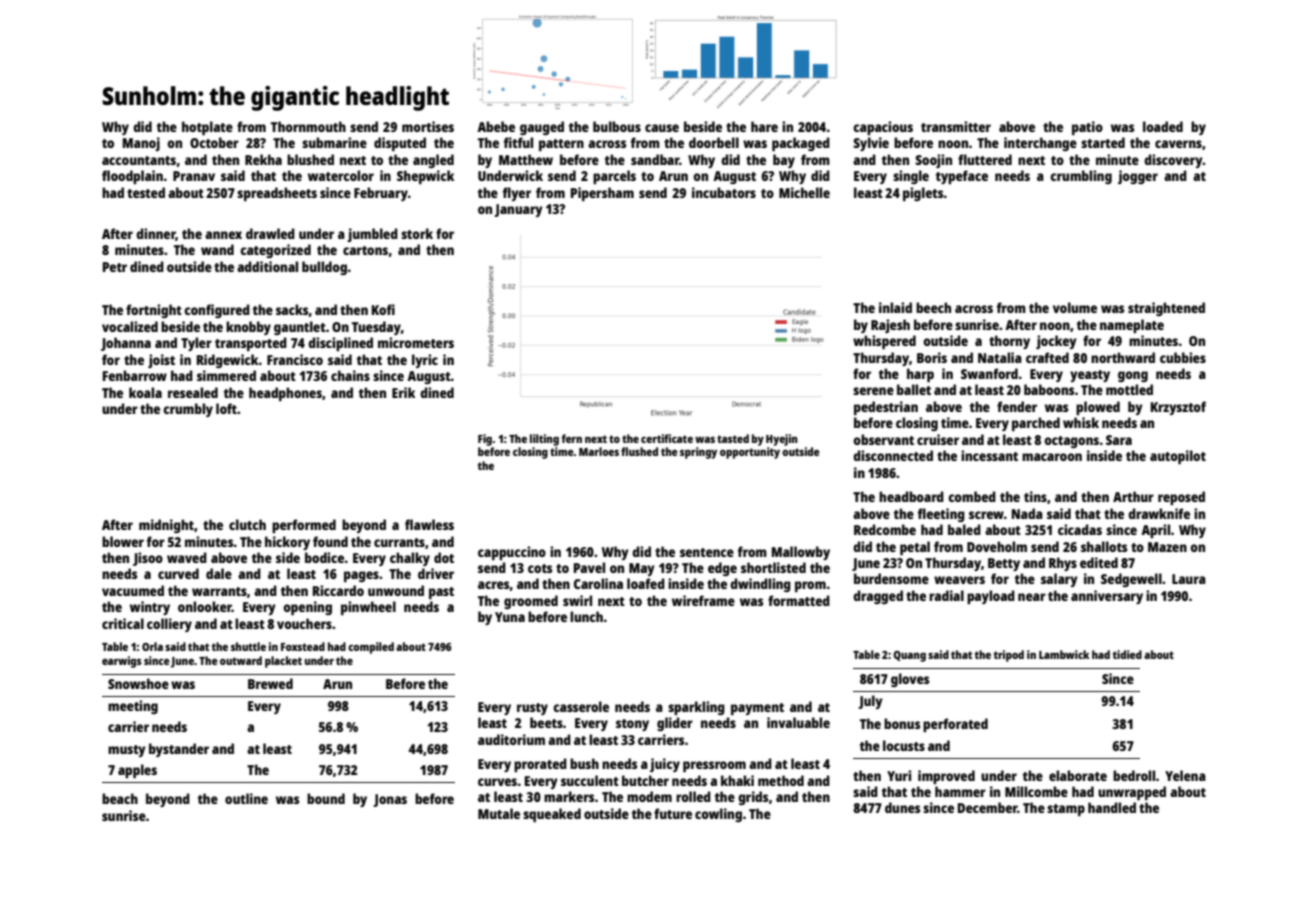 The height and width of the screenshot is (924, 1308). Describe the element at coordinates (226, 408) in the screenshot. I see `loft` at that location.
